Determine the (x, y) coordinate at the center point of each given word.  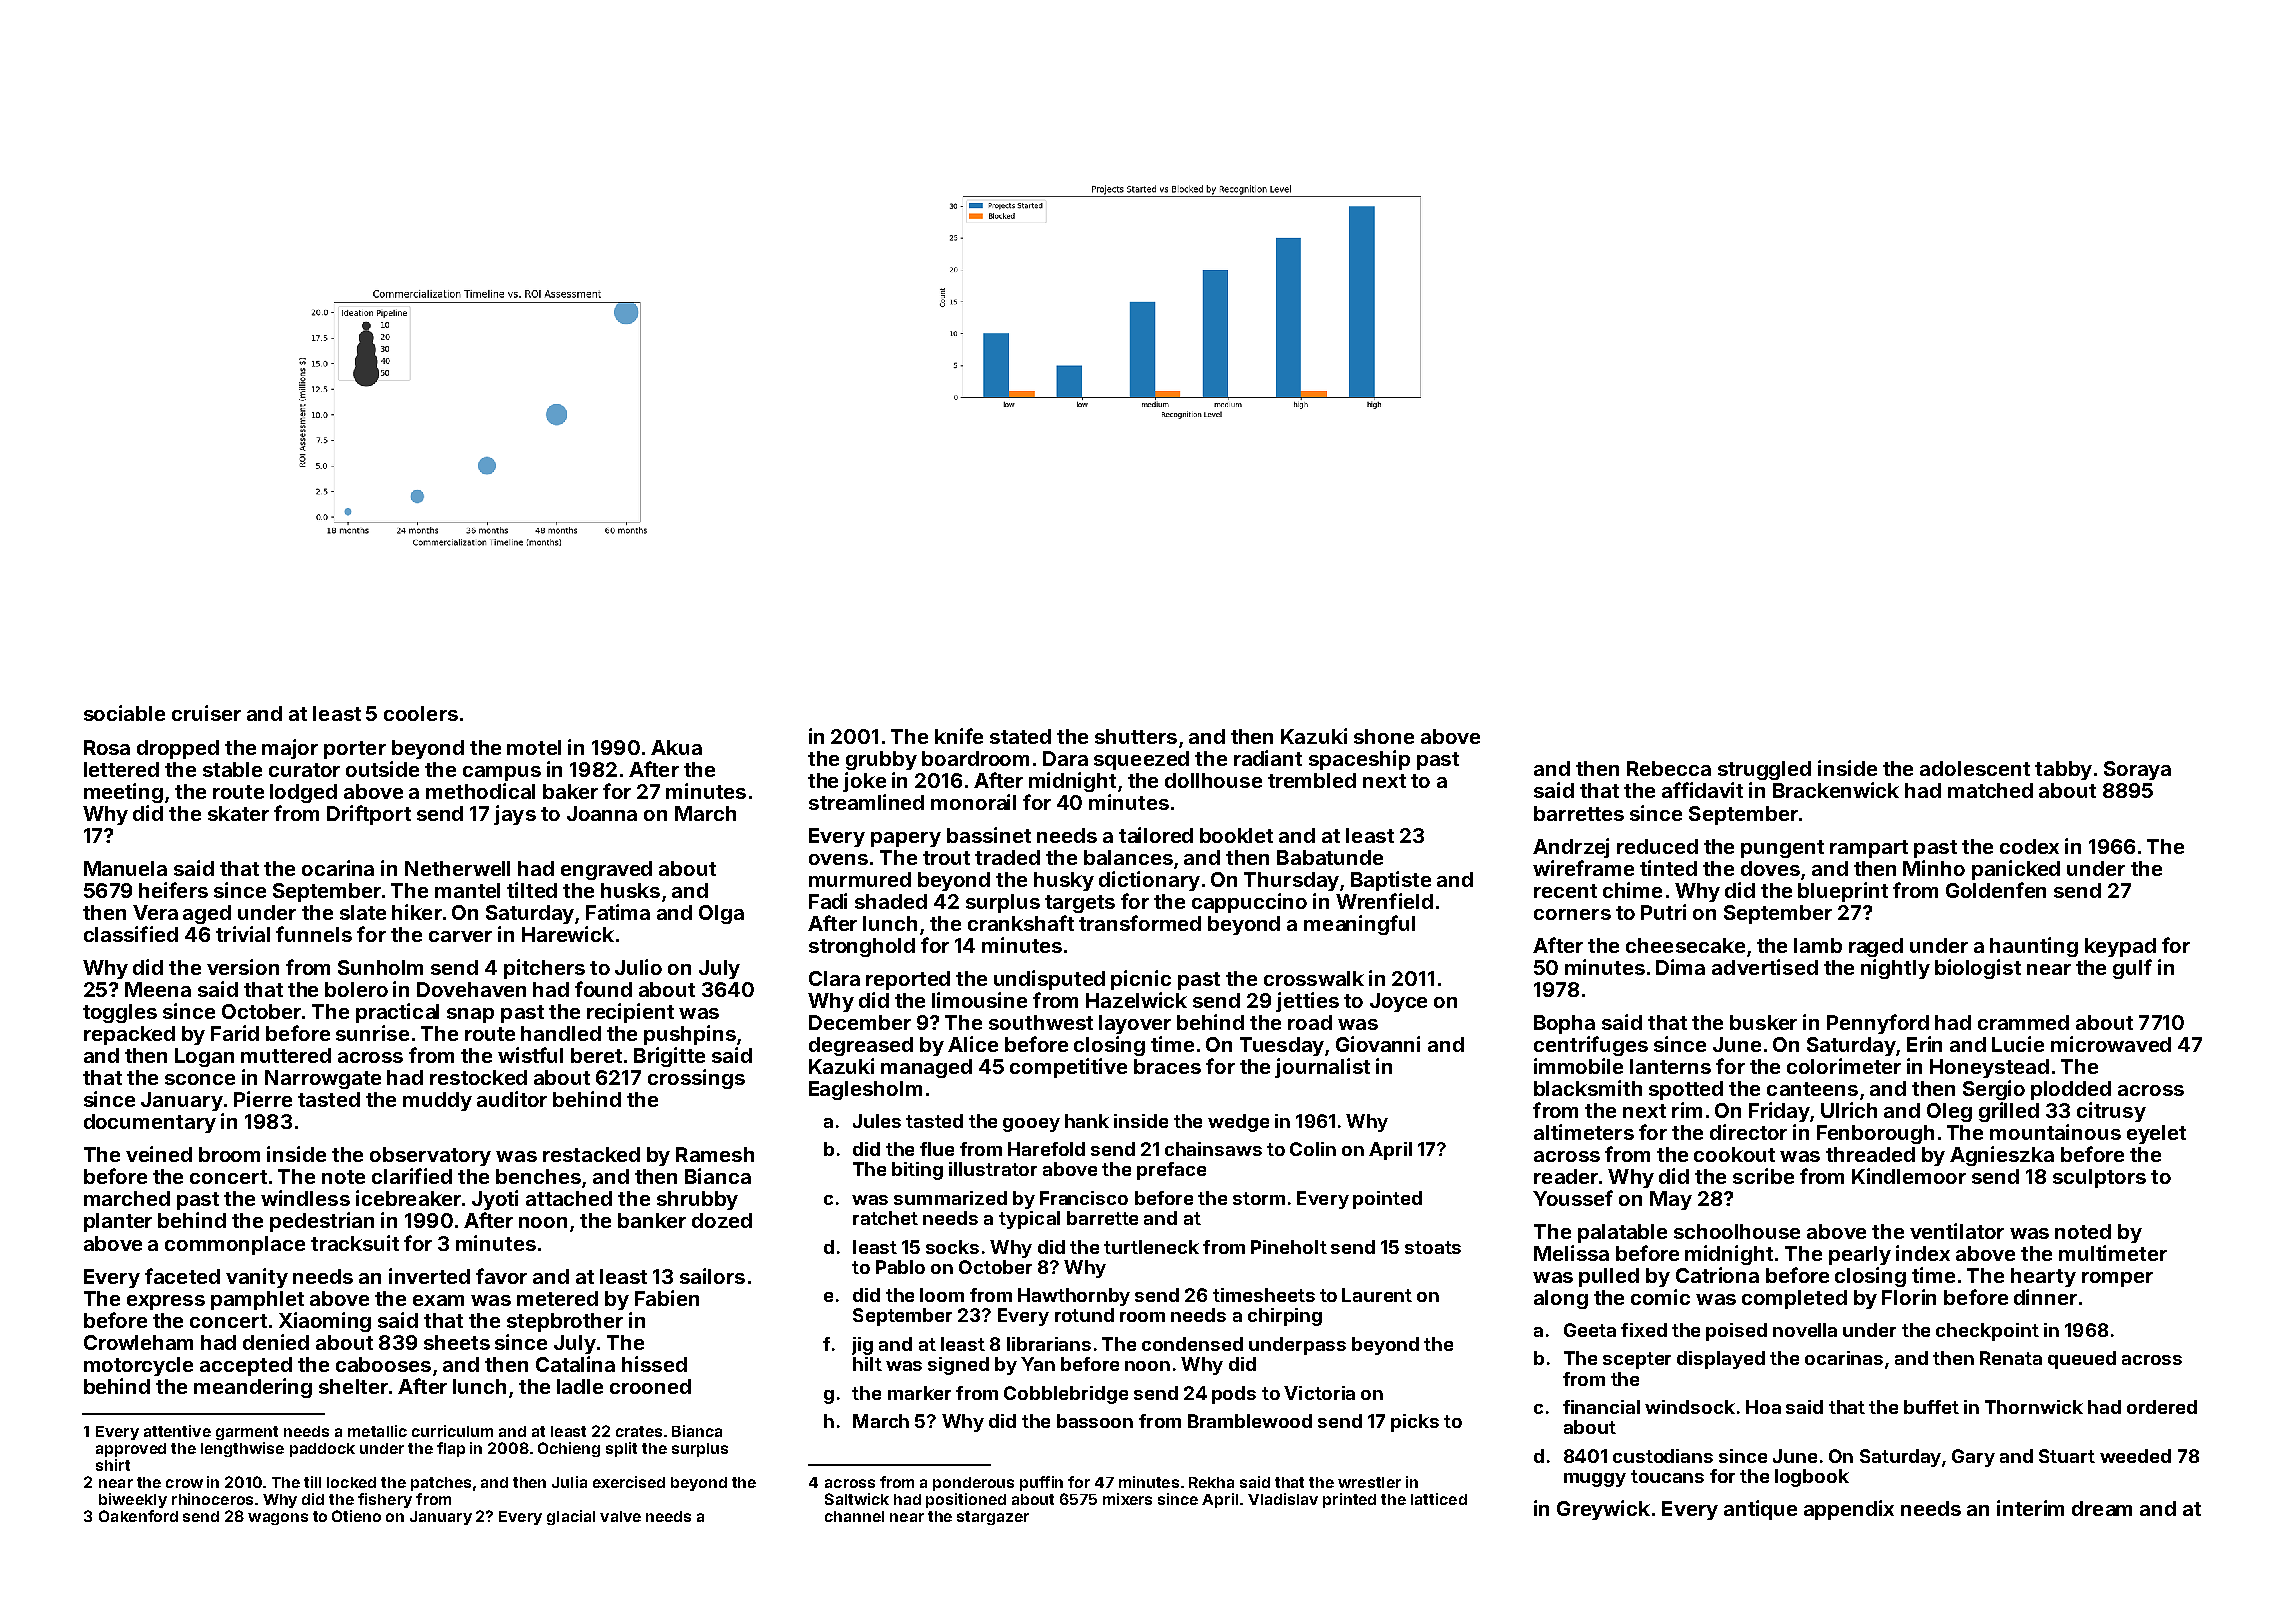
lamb (1818, 945)
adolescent (1975, 768)
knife (959, 736)
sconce (200, 1079)
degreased (861, 1046)
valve (620, 1516)
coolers (421, 713)
